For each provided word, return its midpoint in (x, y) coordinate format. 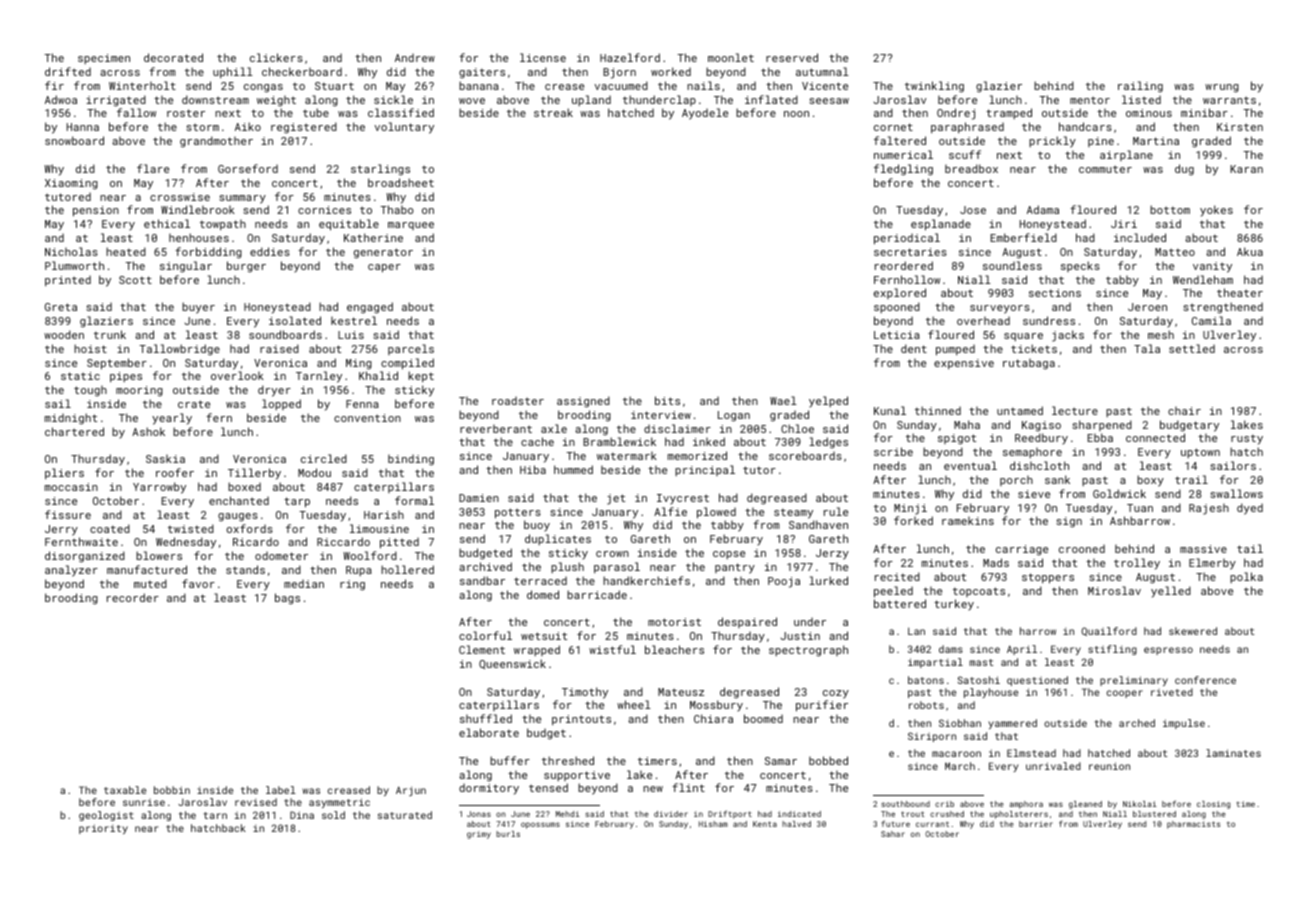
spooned (897, 307)
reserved (792, 57)
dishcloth (1039, 465)
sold (333, 815)
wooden (64, 334)
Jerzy (832, 554)
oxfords (249, 528)
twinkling (934, 87)
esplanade (941, 225)
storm (202, 127)
